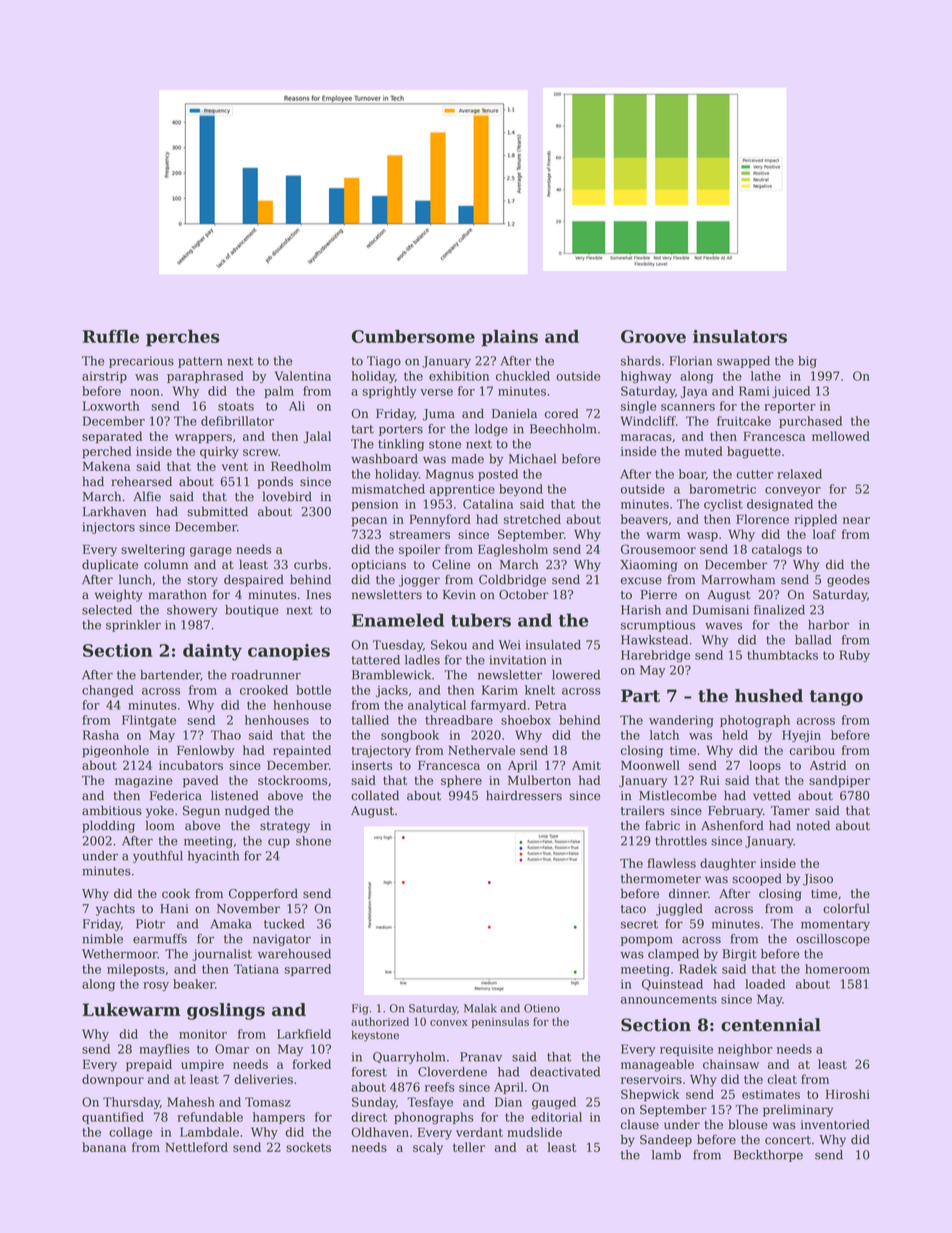  Describe the element at coordinates (532, 459) in the document. I see `Michael` at that location.
